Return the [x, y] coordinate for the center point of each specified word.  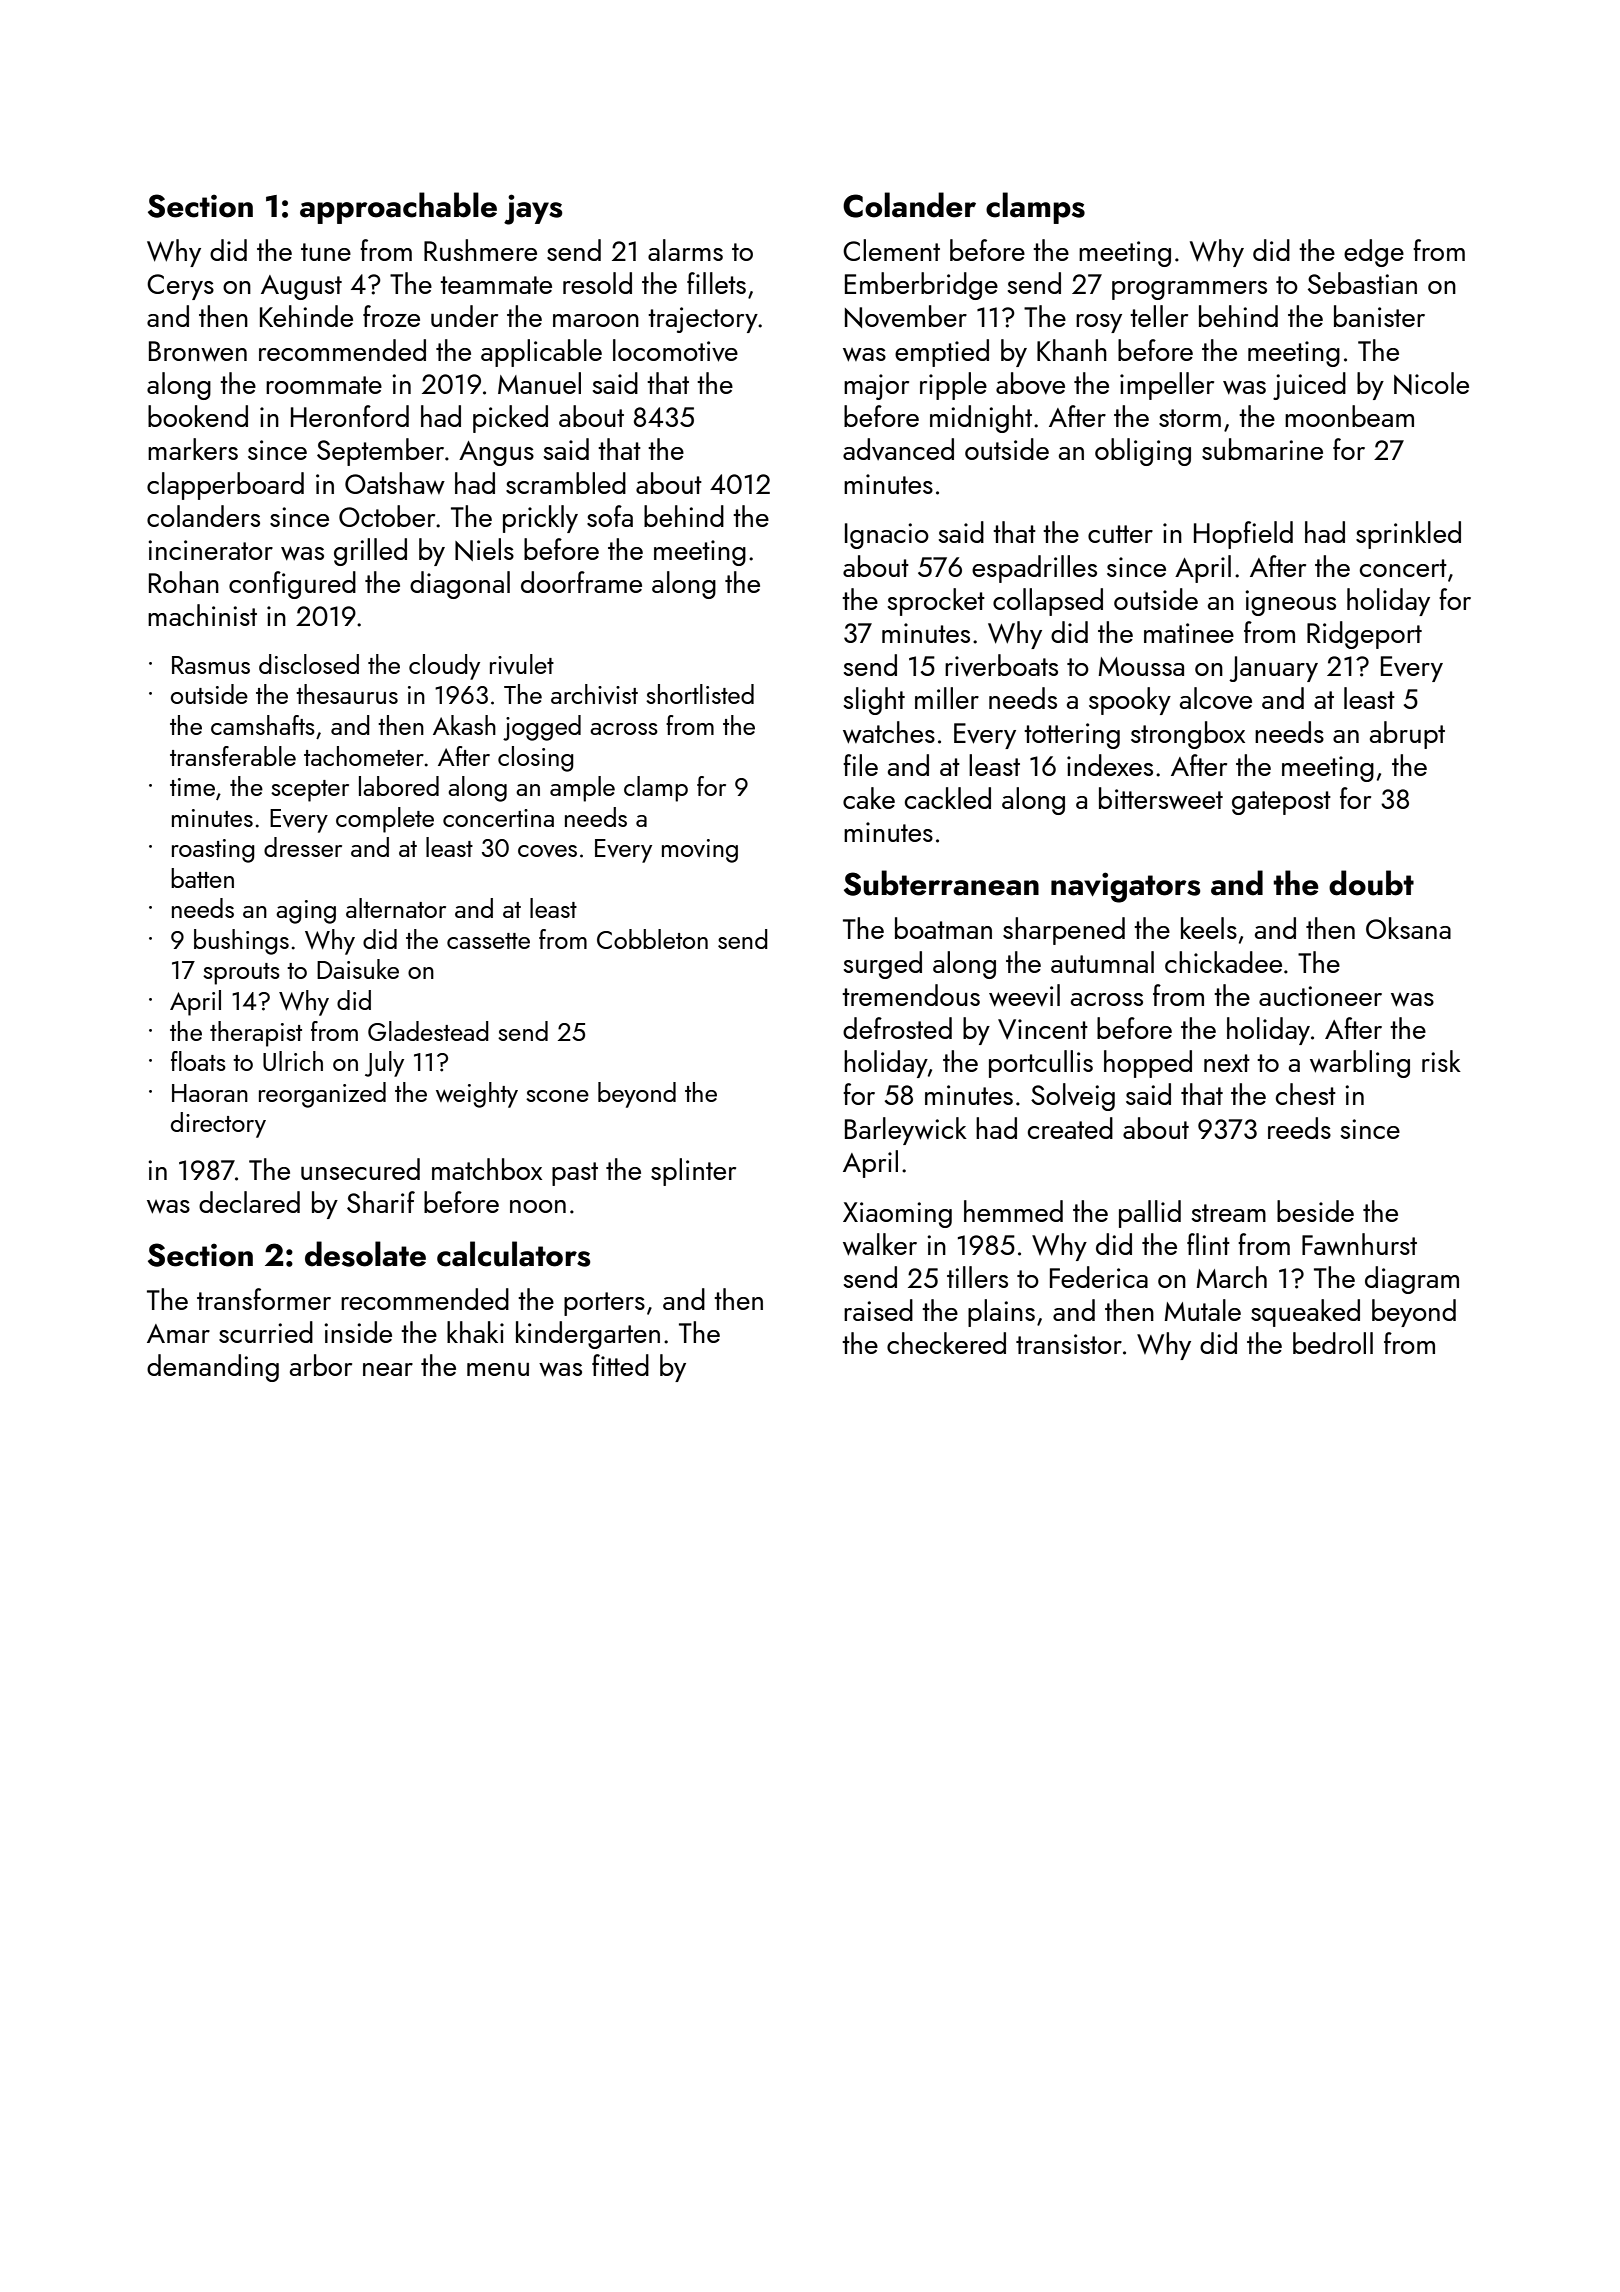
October [387, 516]
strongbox [1188, 735]
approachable [398, 208]
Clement [891, 250]
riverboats [1001, 665]
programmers [1189, 290]
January [1273, 669]
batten [202, 878]
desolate [365, 1254]
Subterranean [941, 883]
